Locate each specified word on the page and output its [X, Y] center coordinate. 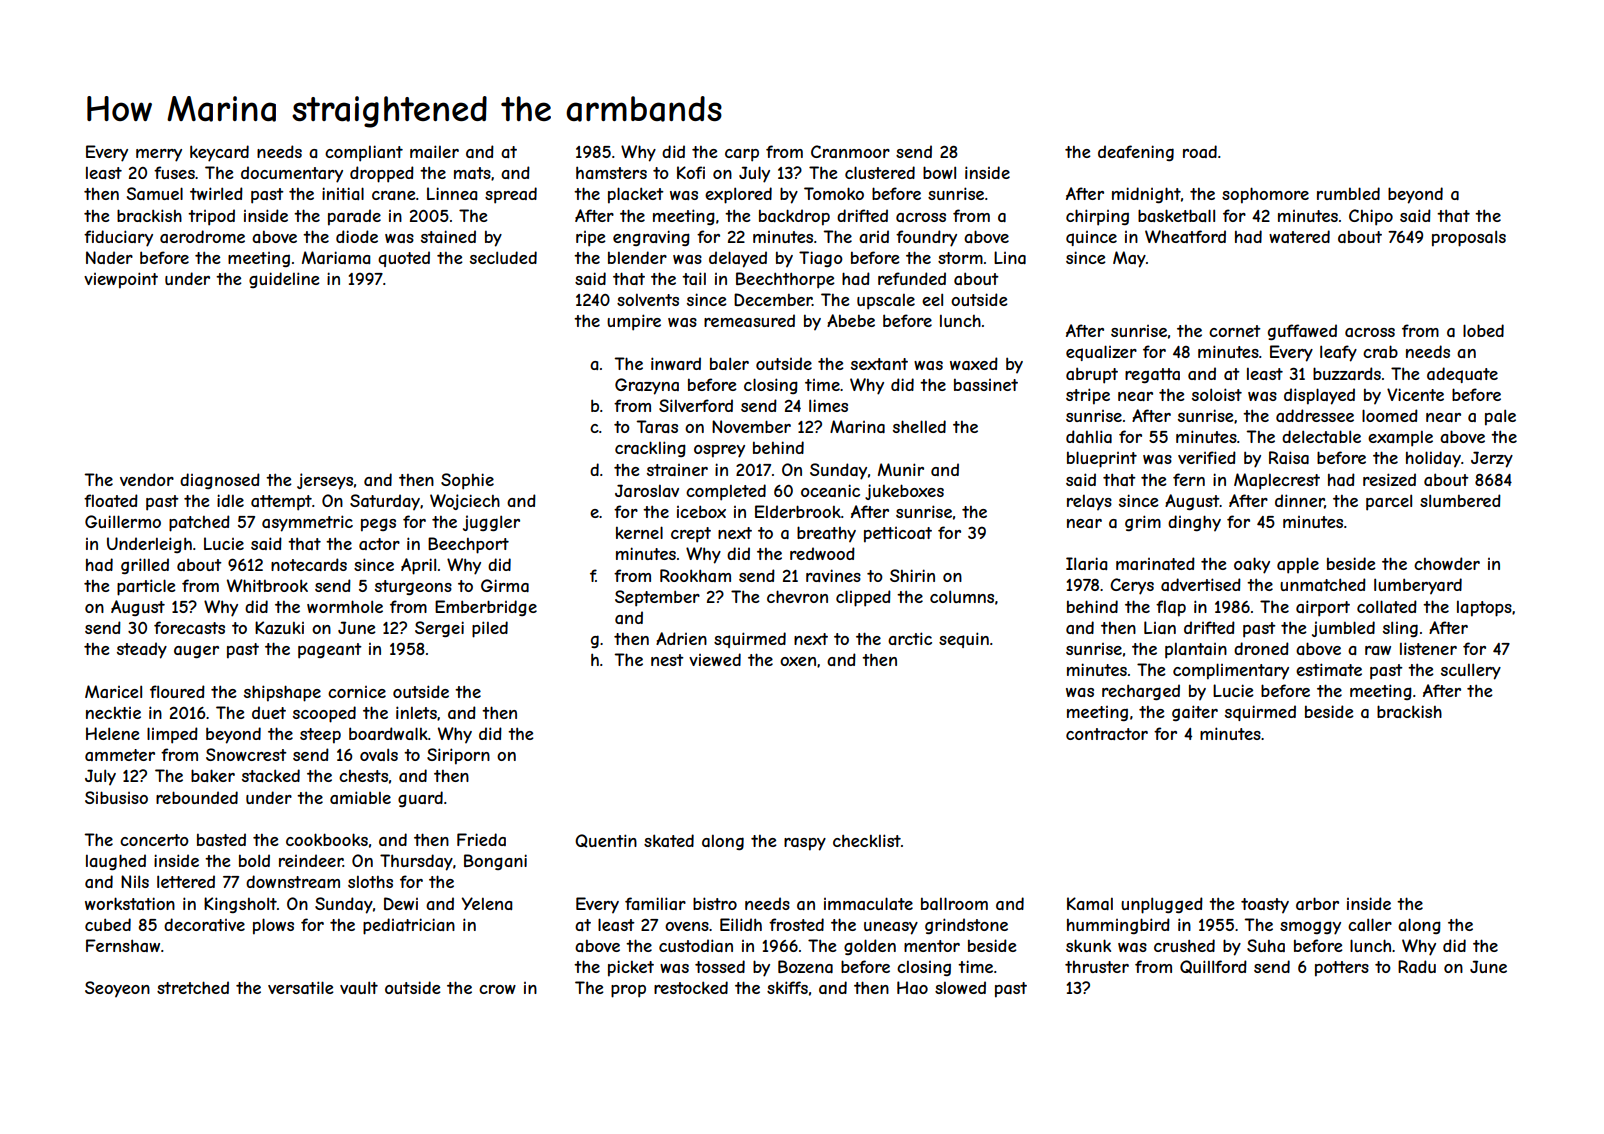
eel [932, 299]
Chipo [1371, 217]
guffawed [1302, 332]
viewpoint [121, 280]
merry [159, 155]
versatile [301, 987]
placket [636, 195]
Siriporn [458, 756]
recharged [1141, 692]
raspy [805, 844]
